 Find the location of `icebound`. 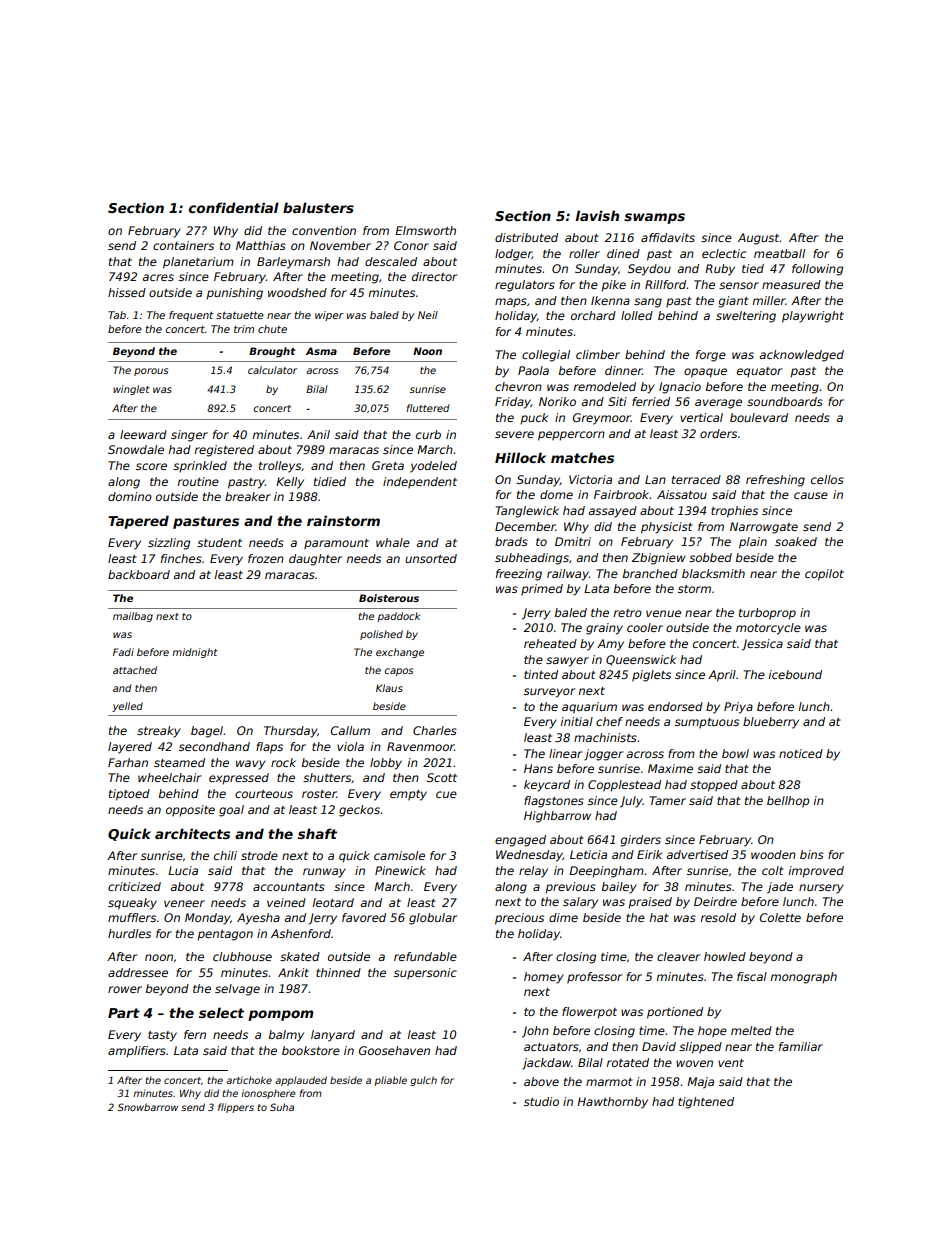

icebound is located at coordinates (795, 674).
